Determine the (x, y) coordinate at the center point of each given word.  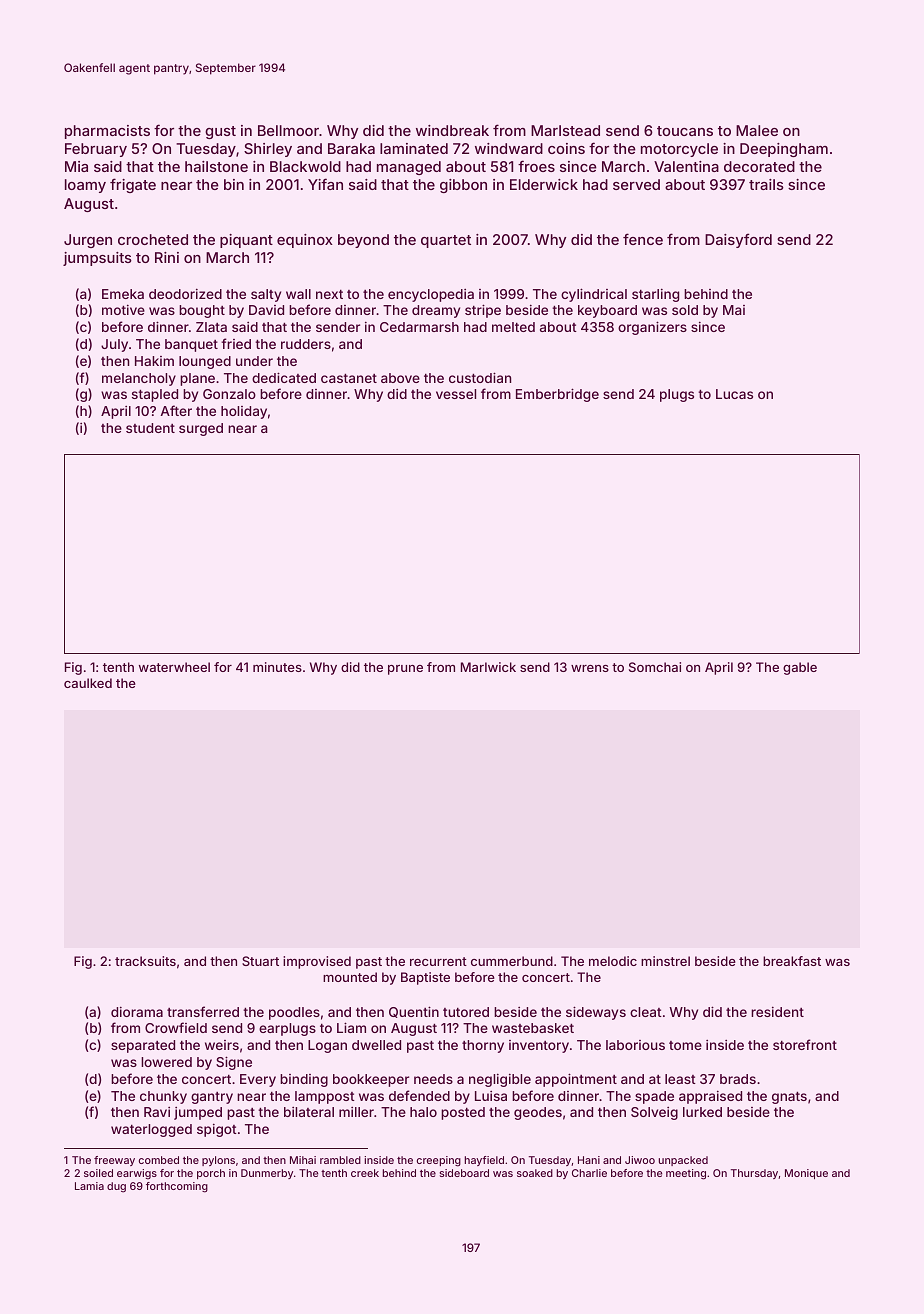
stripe (483, 311)
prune (405, 670)
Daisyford (738, 240)
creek (365, 1173)
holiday (244, 412)
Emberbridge (557, 395)
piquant (246, 241)
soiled (98, 1173)
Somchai (655, 667)
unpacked (683, 1161)
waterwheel (174, 667)
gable (800, 668)
